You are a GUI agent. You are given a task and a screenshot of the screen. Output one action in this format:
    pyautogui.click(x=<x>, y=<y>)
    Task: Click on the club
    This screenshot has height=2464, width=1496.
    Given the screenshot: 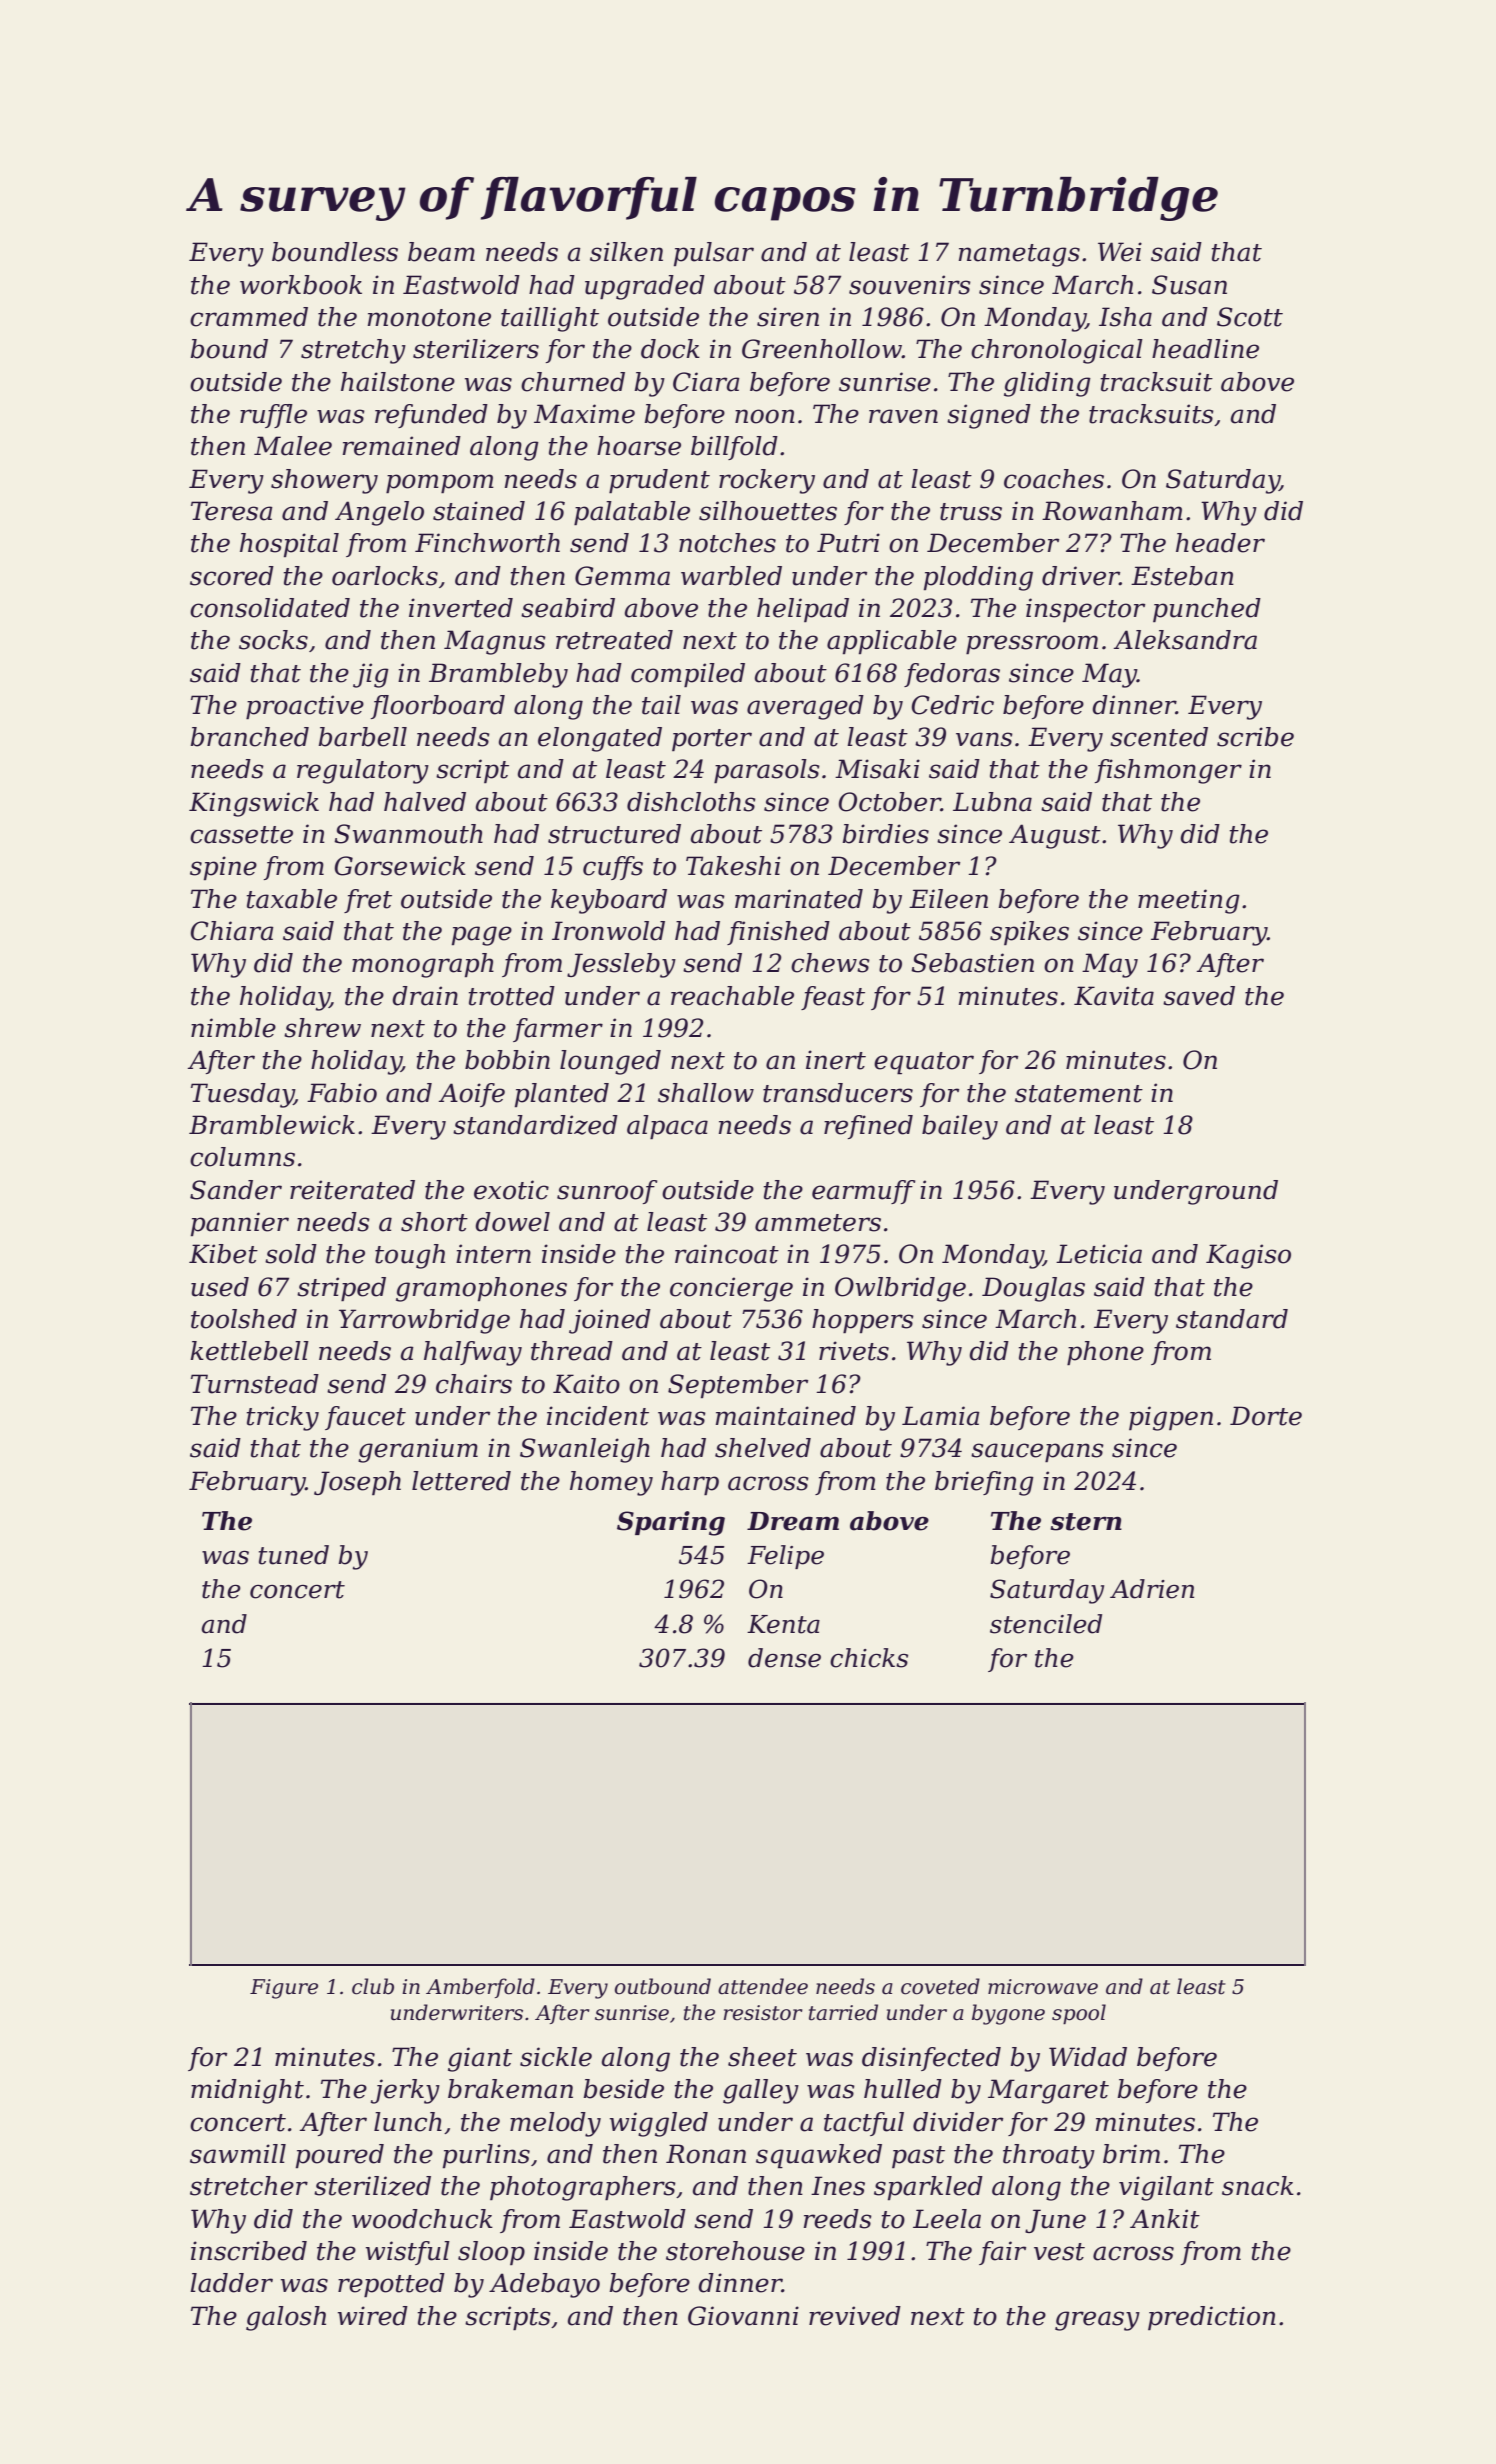 What is the action you would take?
    pyautogui.click(x=373, y=1986)
